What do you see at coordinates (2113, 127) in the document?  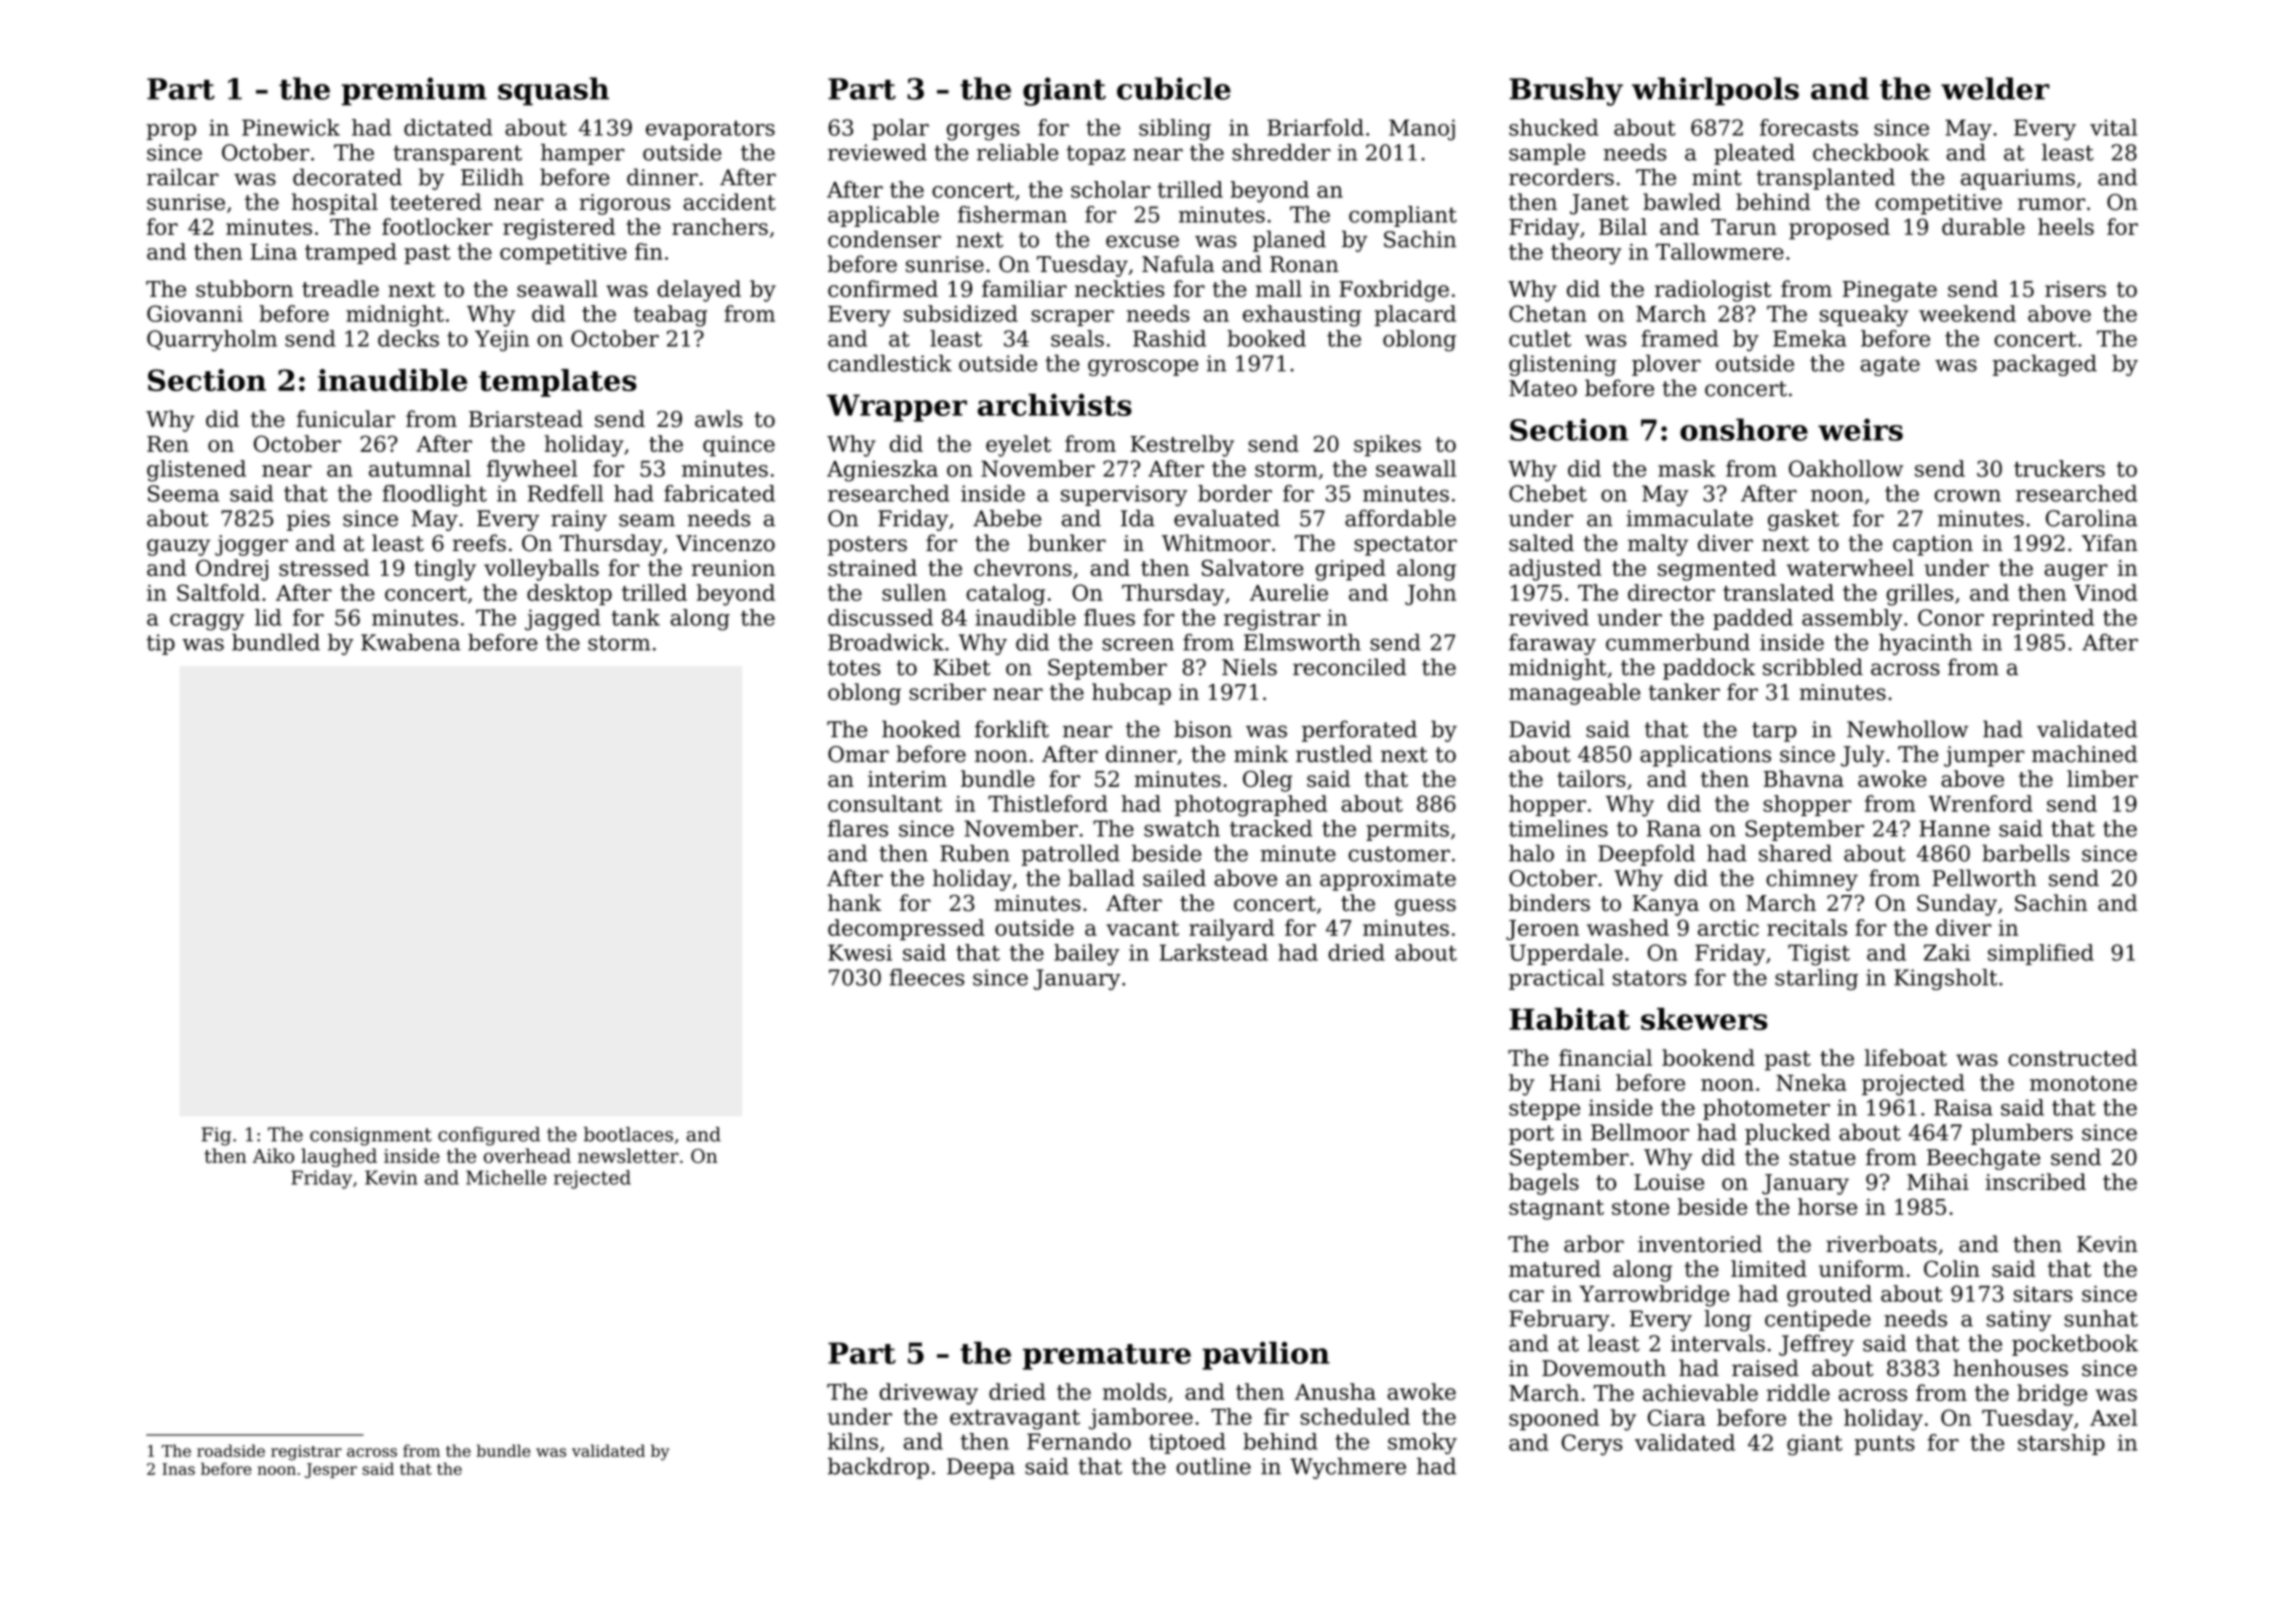 I see `vital` at bounding box center [2113, 127].
